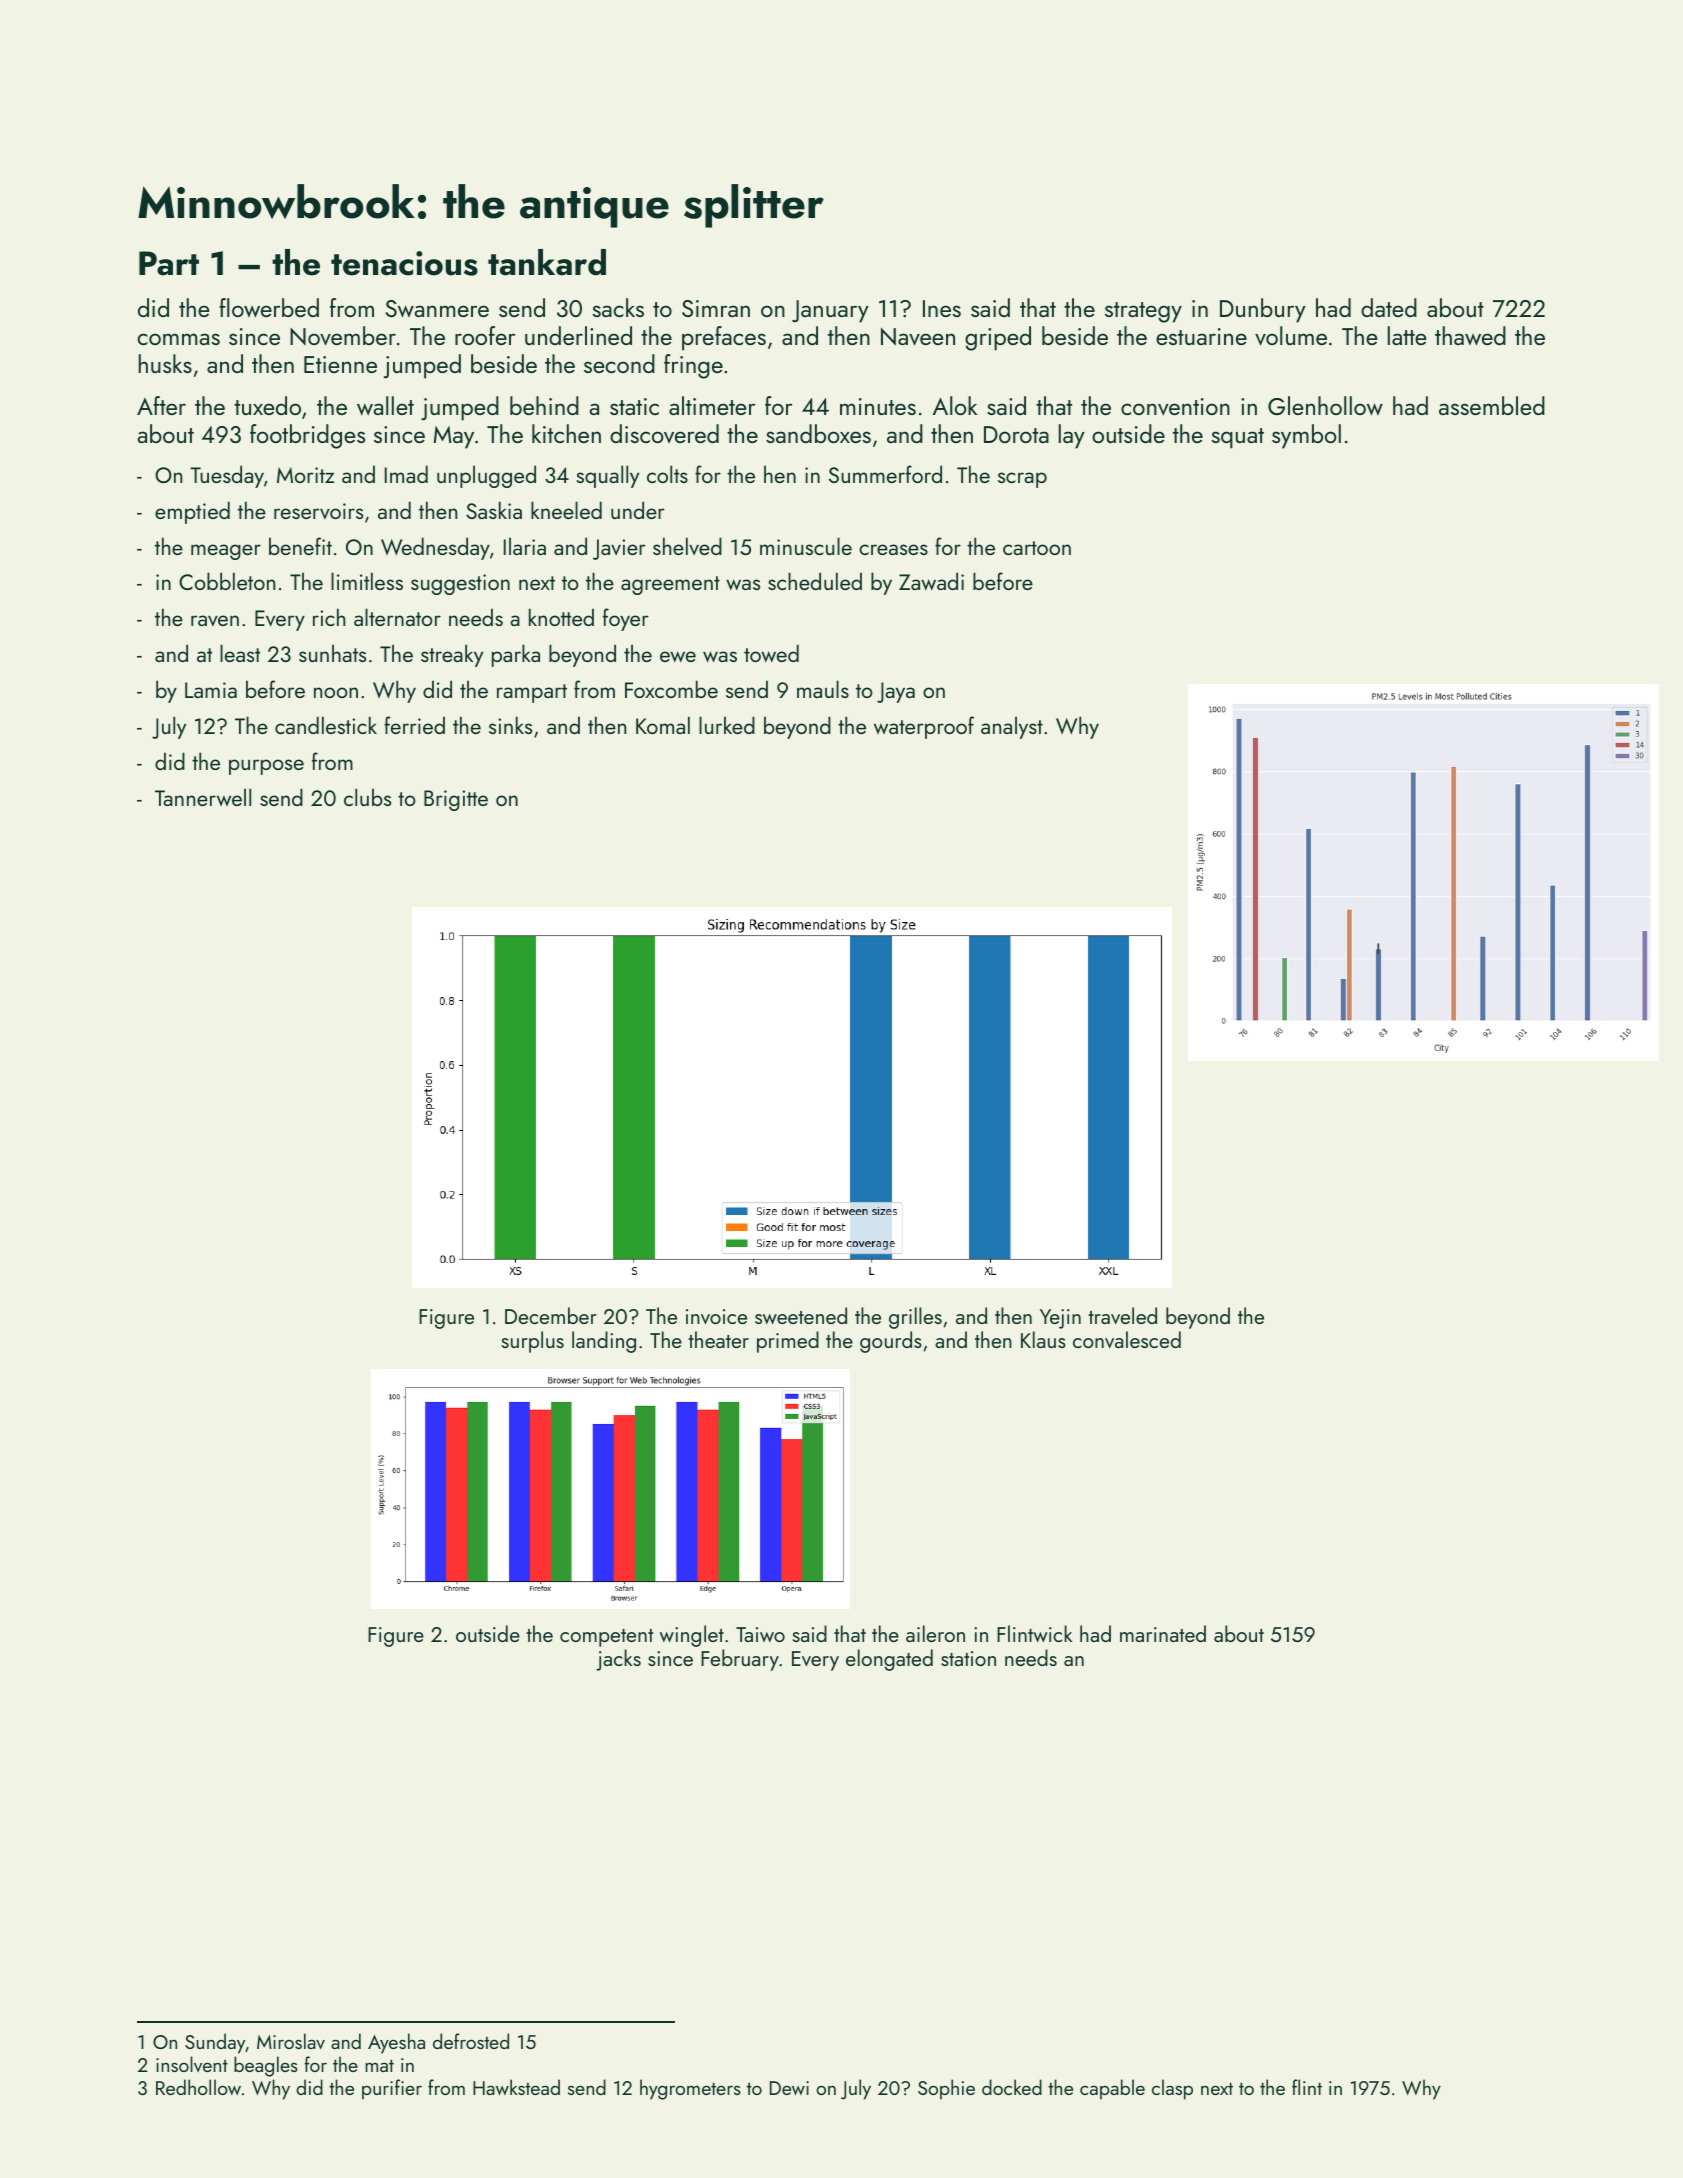 The height and width of the screenshot is (2178, 1683). Describe the element at coordinates (918, 337) in the screenshot. I see `Naveen` at that location.
